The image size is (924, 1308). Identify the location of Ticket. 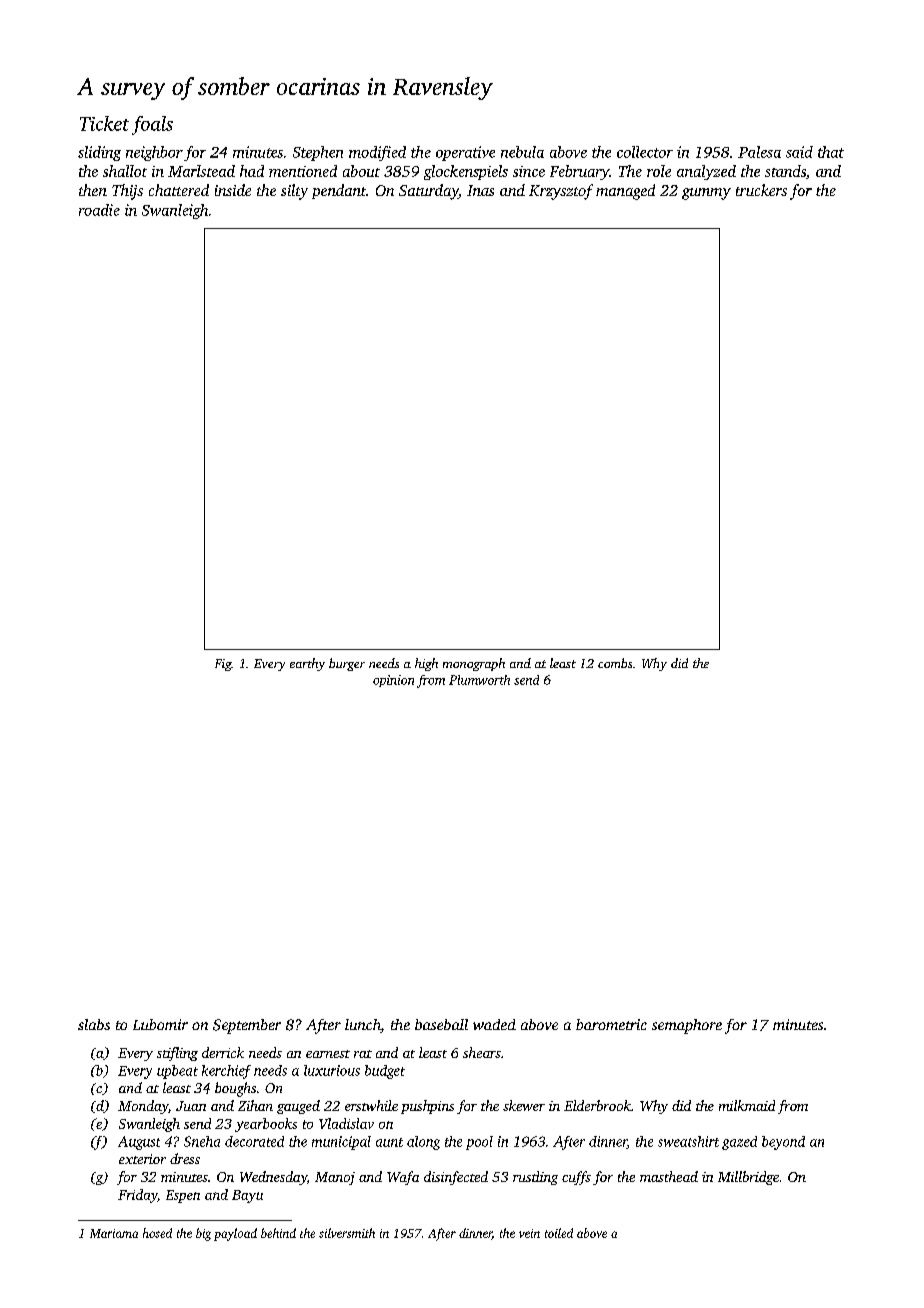
(104, 123).
